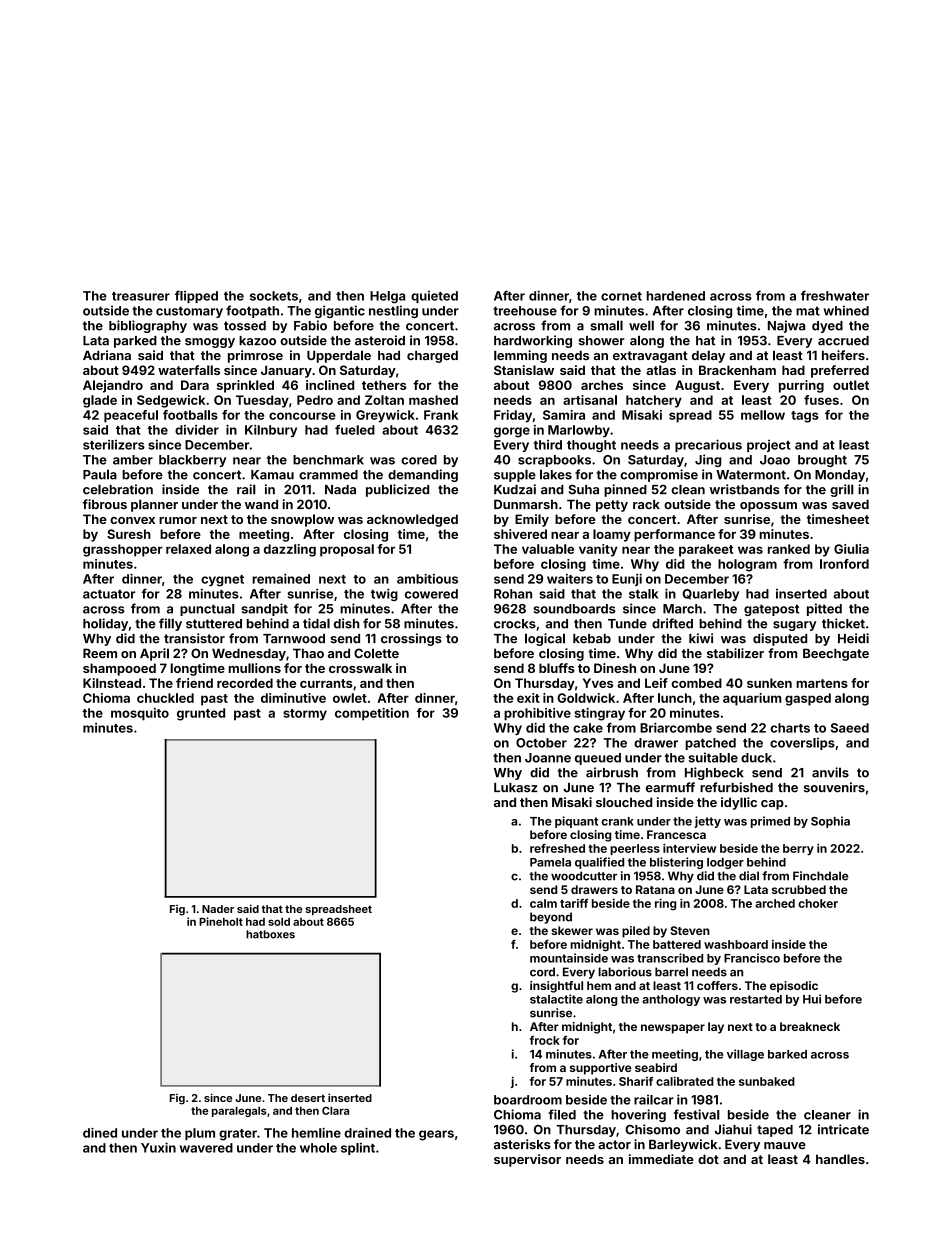  I want to click on artisanal, so click(590, 400).
